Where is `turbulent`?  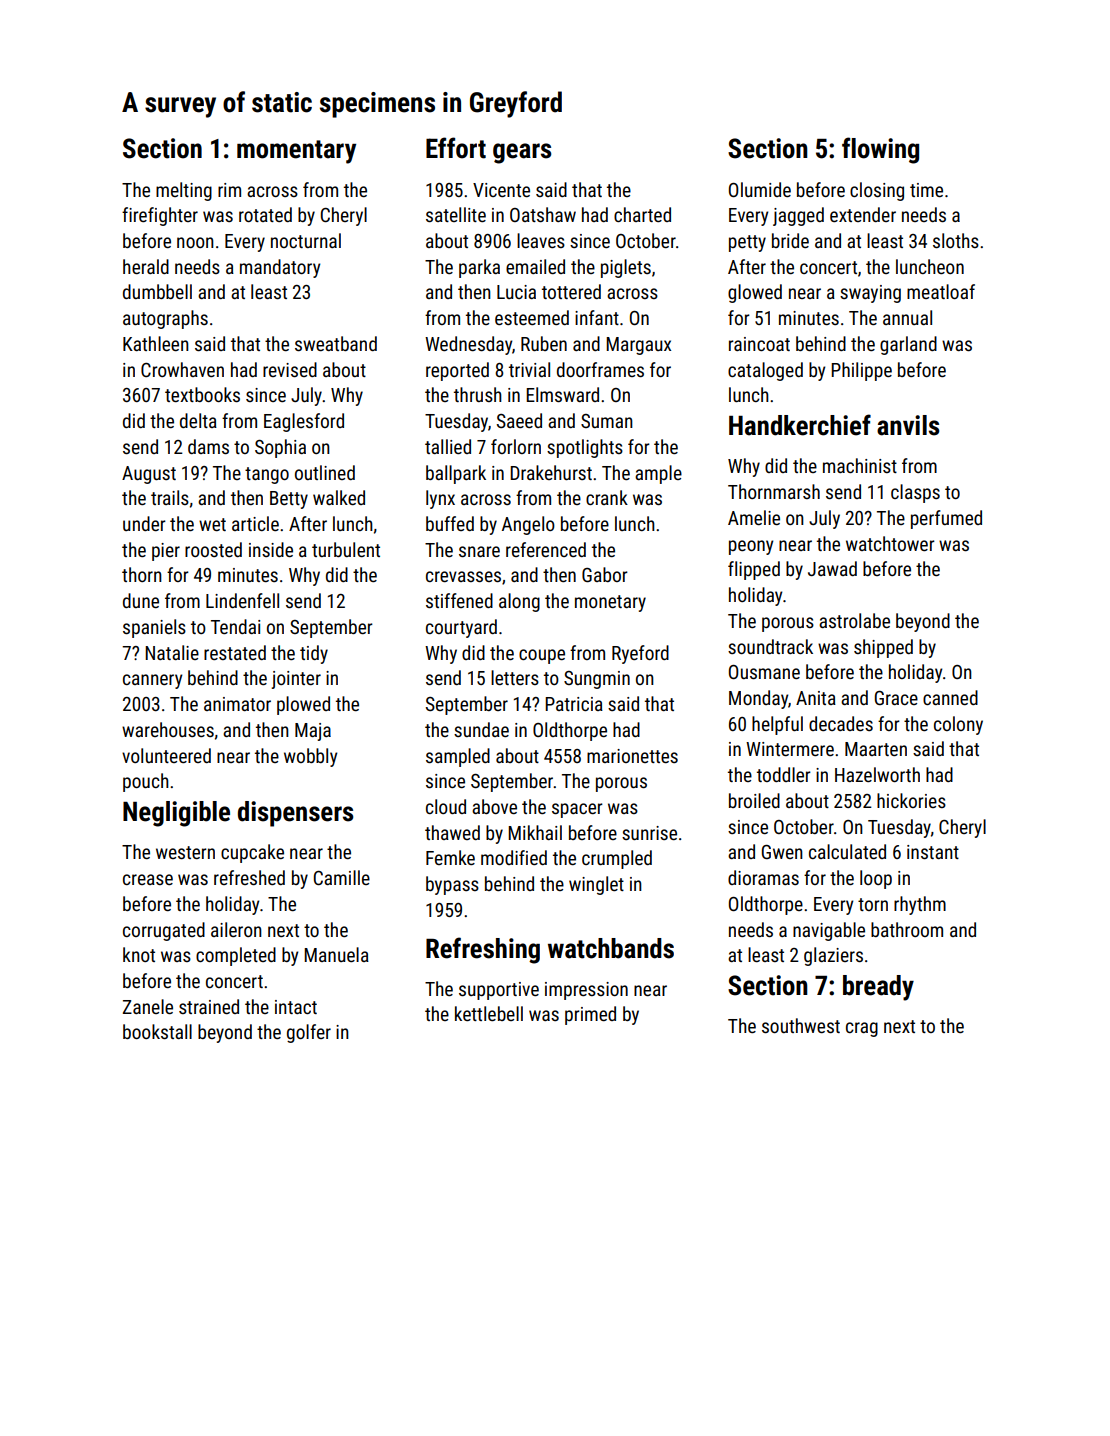
turbulent is located at coordinates (346, 549).
